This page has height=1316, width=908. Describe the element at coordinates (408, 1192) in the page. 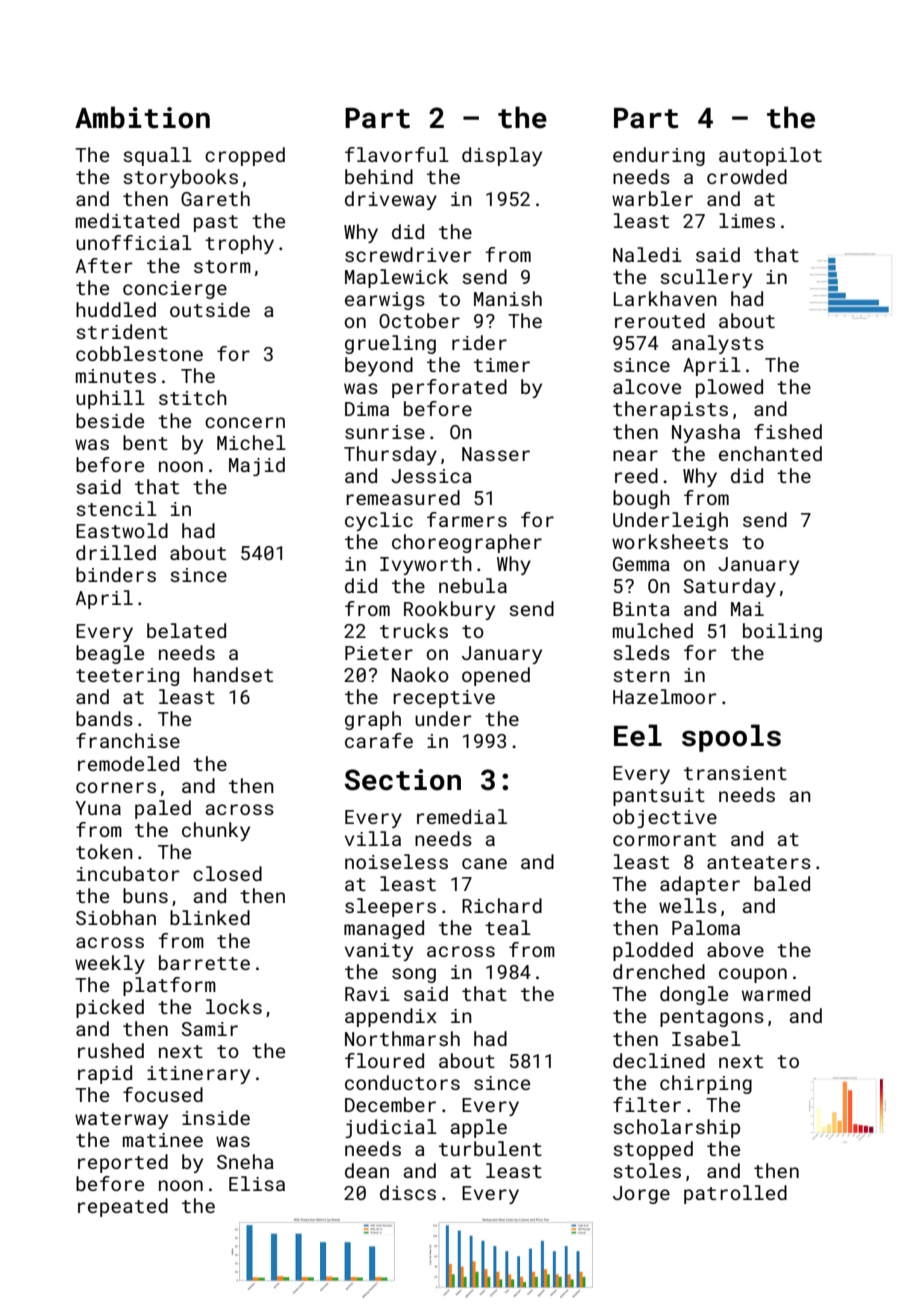

I see `discs` at that location.
